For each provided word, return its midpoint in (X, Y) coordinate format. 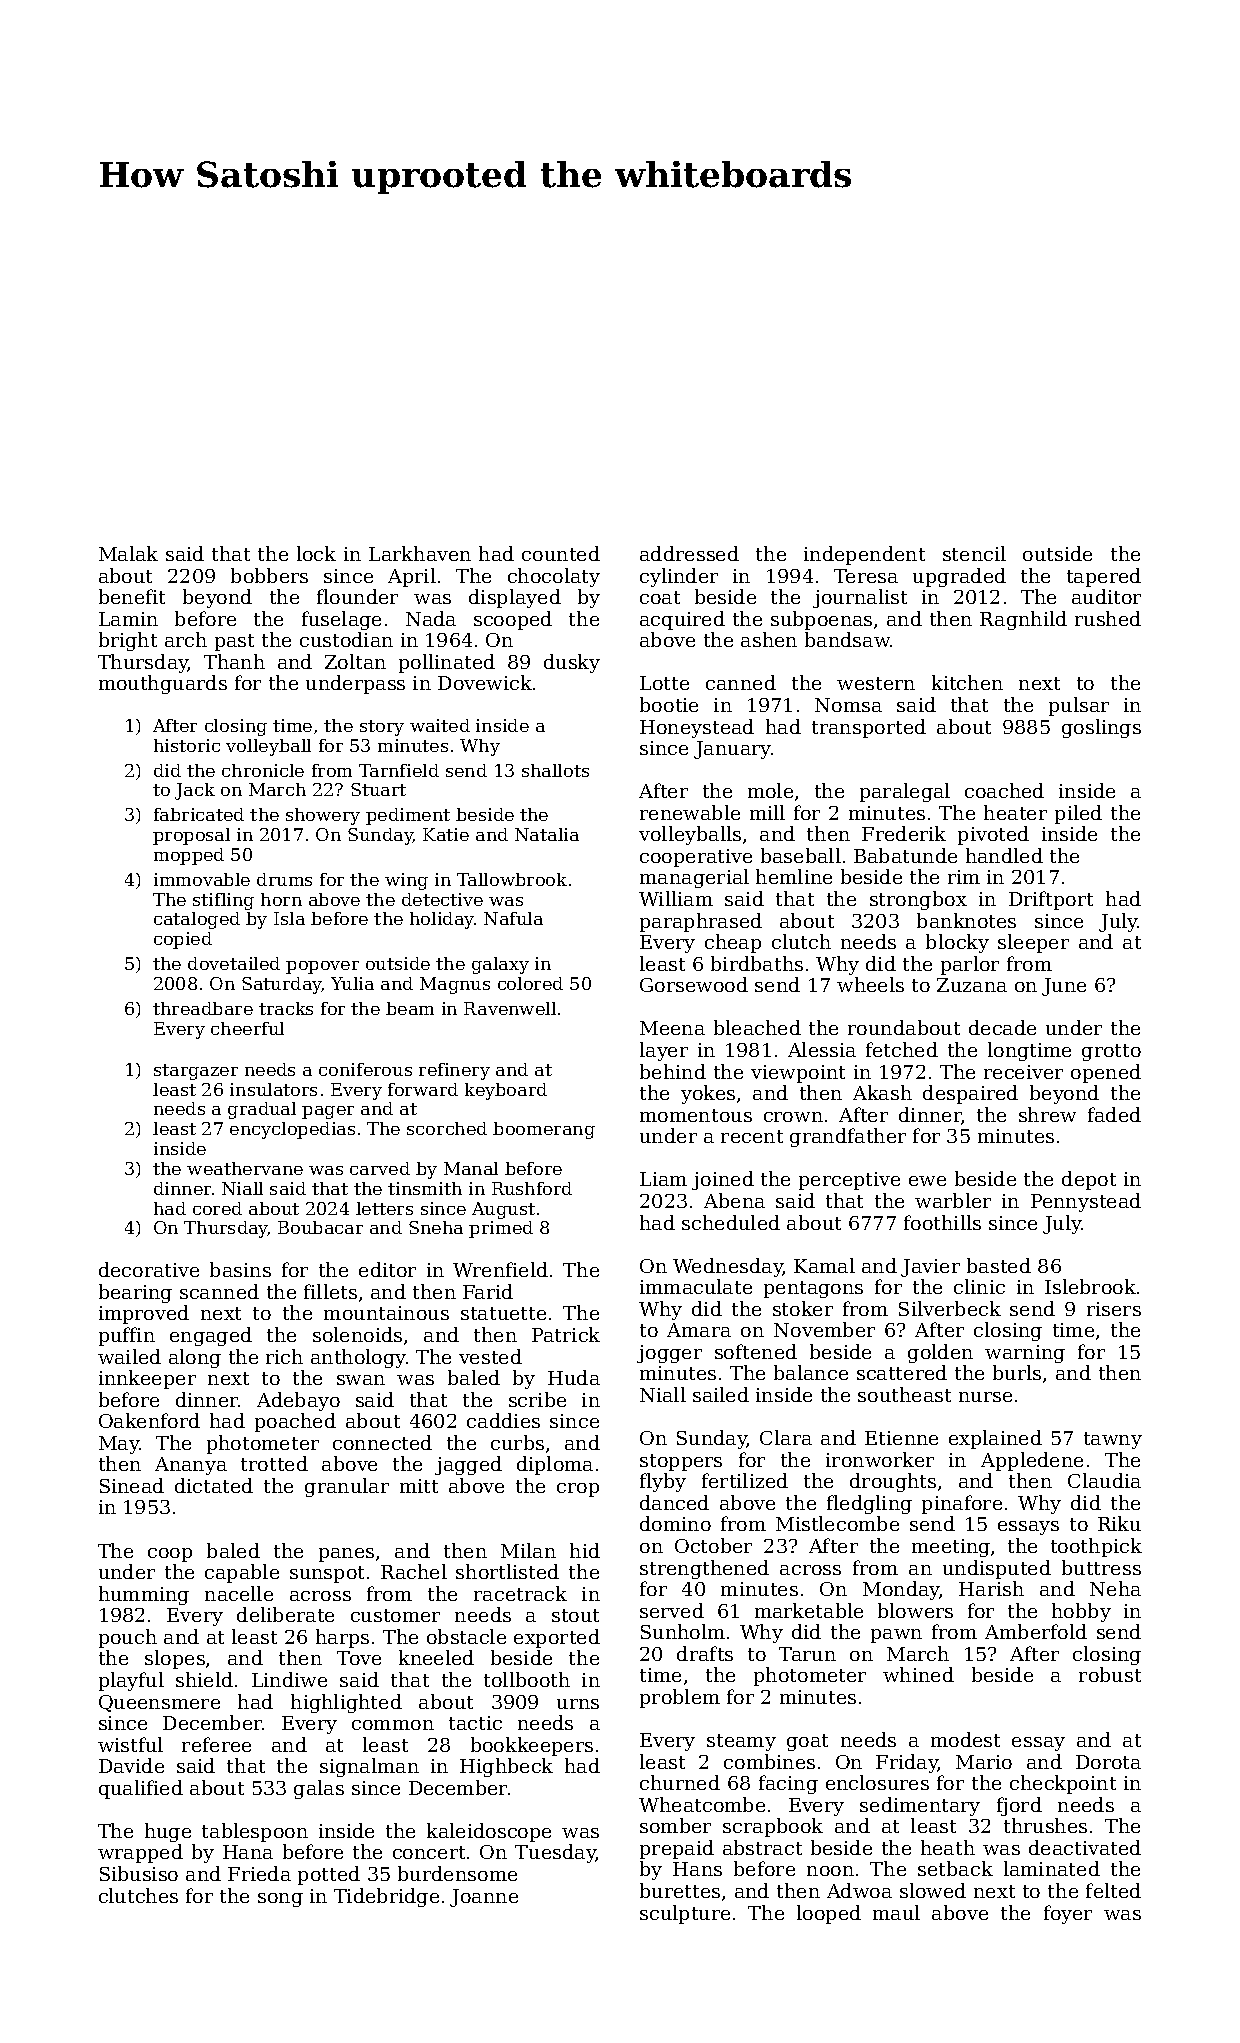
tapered (1104, 577)
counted (561, 553)
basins (240, 1269)
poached (295, 1422)
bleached (757, 1027)
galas (319, 1789)
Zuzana (972, 985)
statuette (503, 1313)
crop (578, 1490)
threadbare (203, 1008)
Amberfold (1036, 1631)
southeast (904, 1394)
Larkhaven (420, 553)
